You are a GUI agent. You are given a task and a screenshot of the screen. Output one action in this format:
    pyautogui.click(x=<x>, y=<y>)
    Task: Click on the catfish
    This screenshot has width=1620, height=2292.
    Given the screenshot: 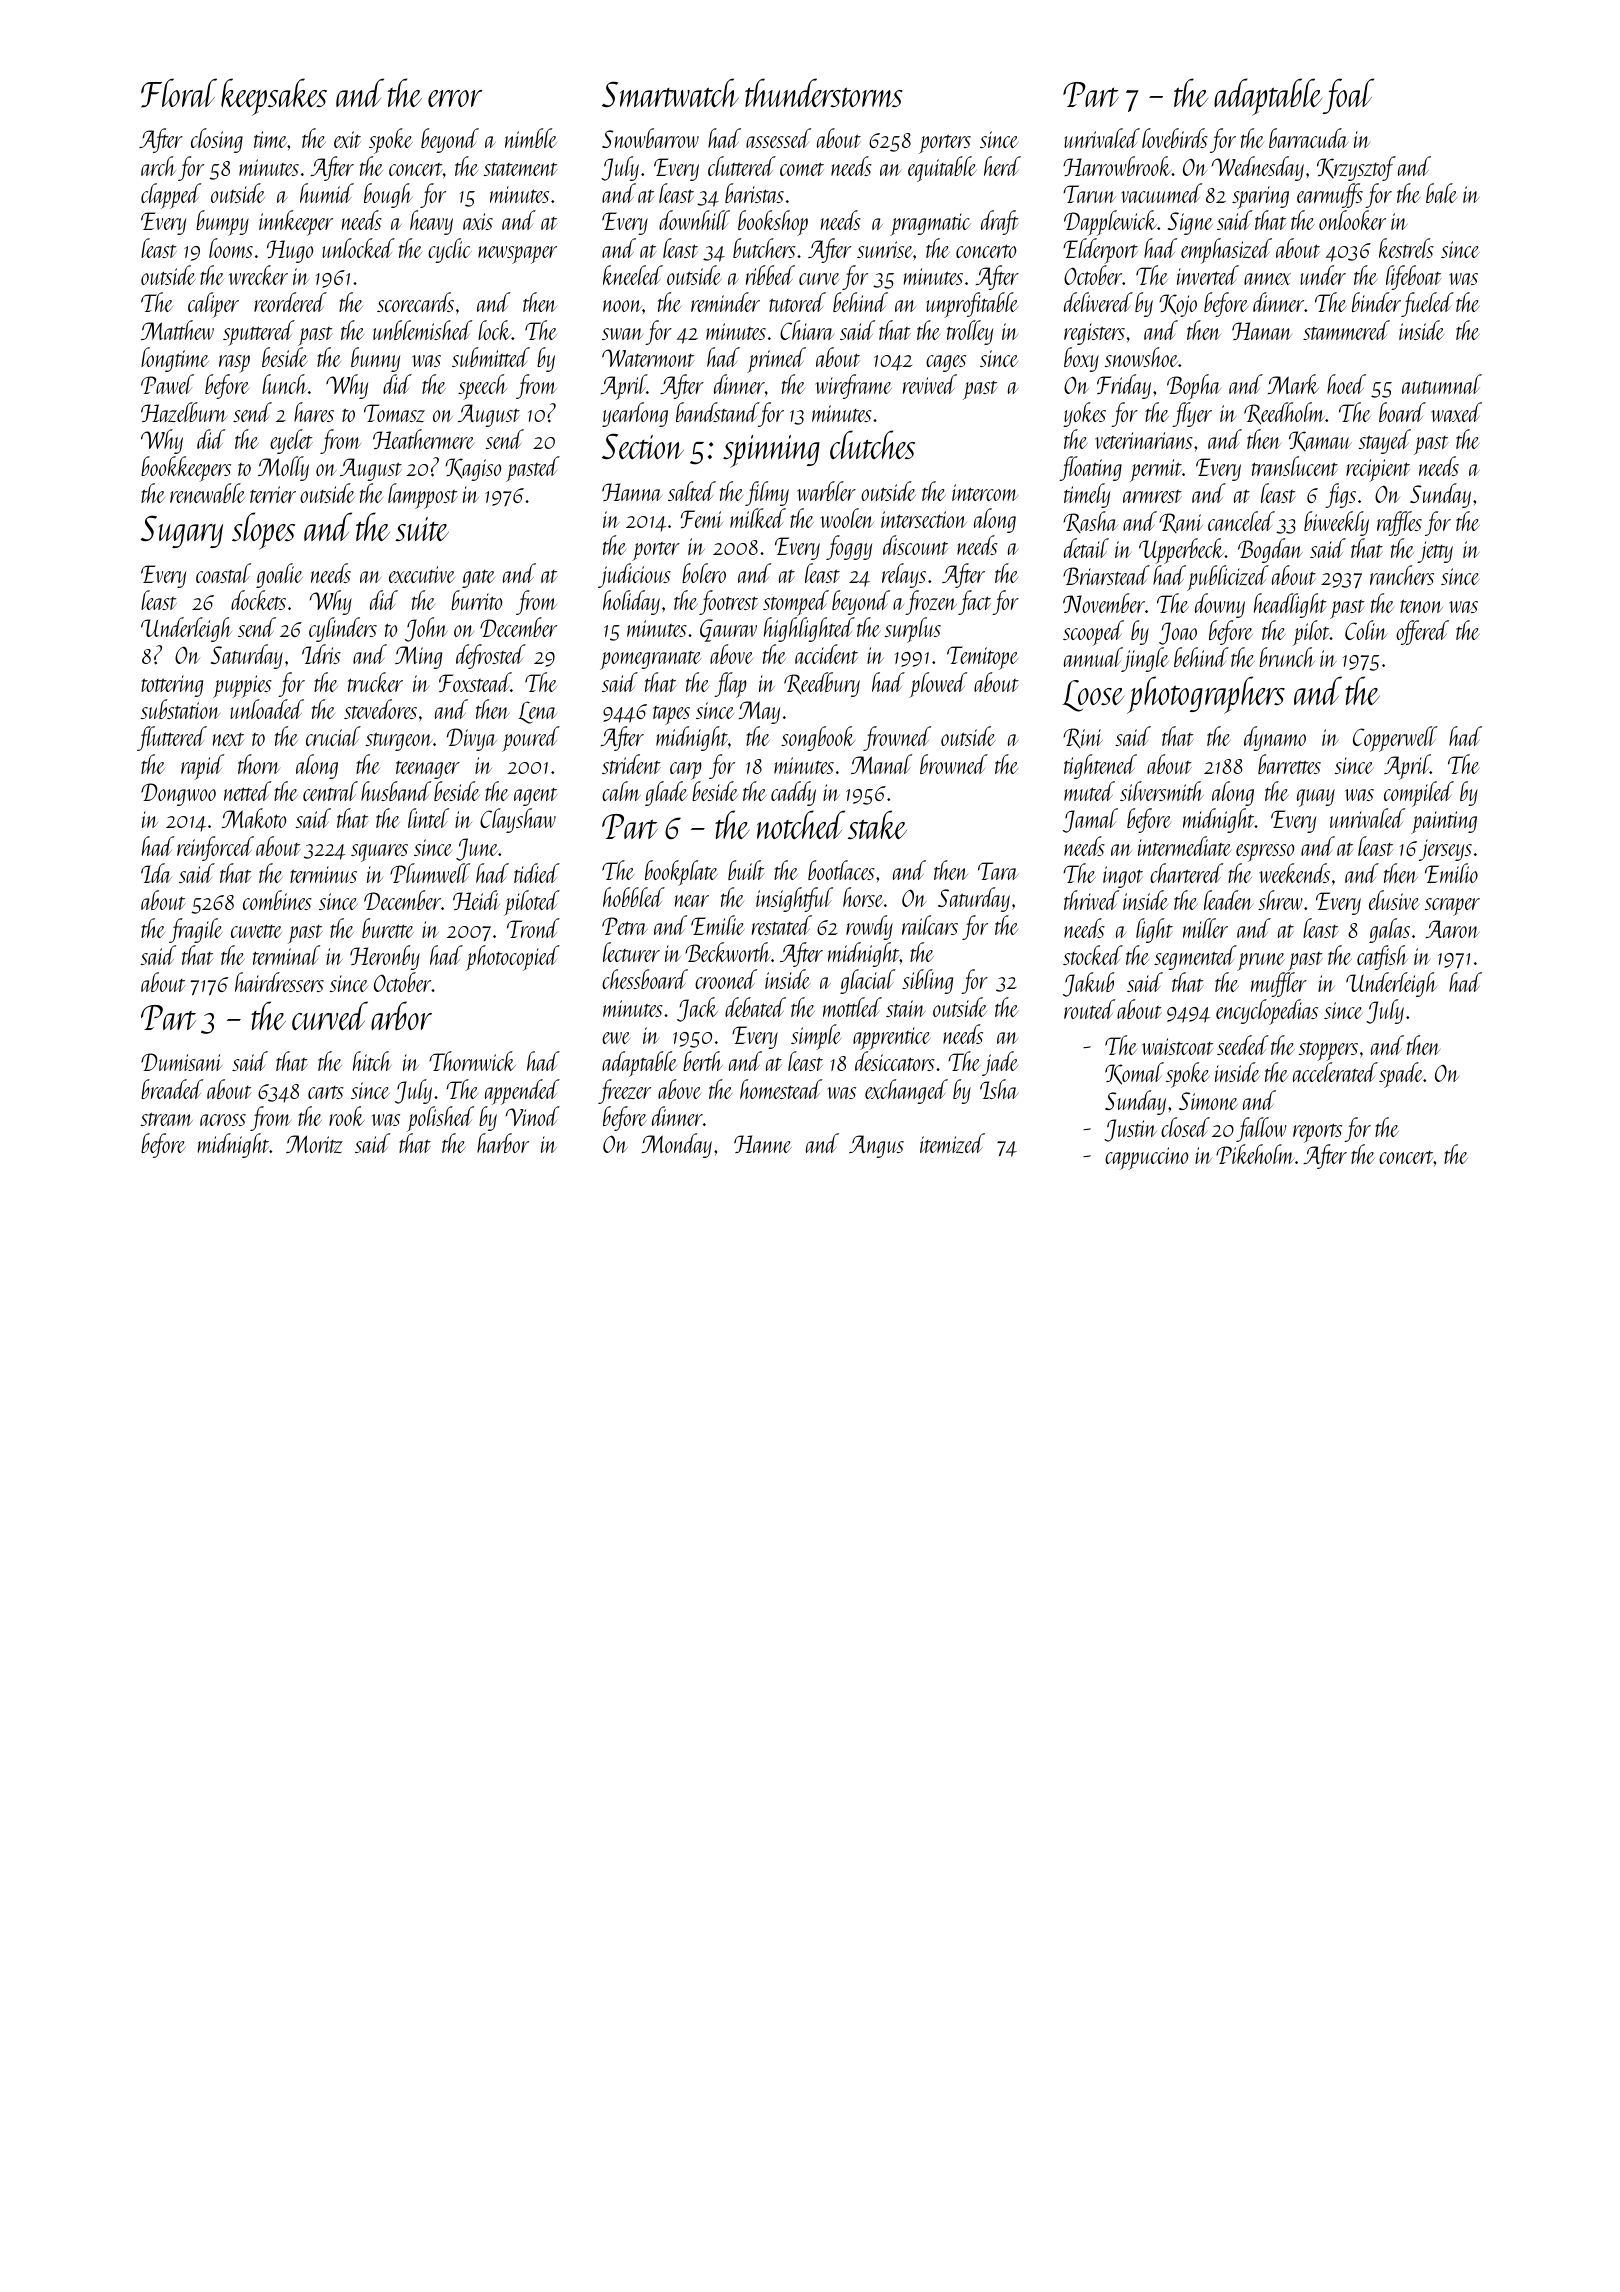 What is the action you would take?
    pyautogui.click(x=1382, y=957)
